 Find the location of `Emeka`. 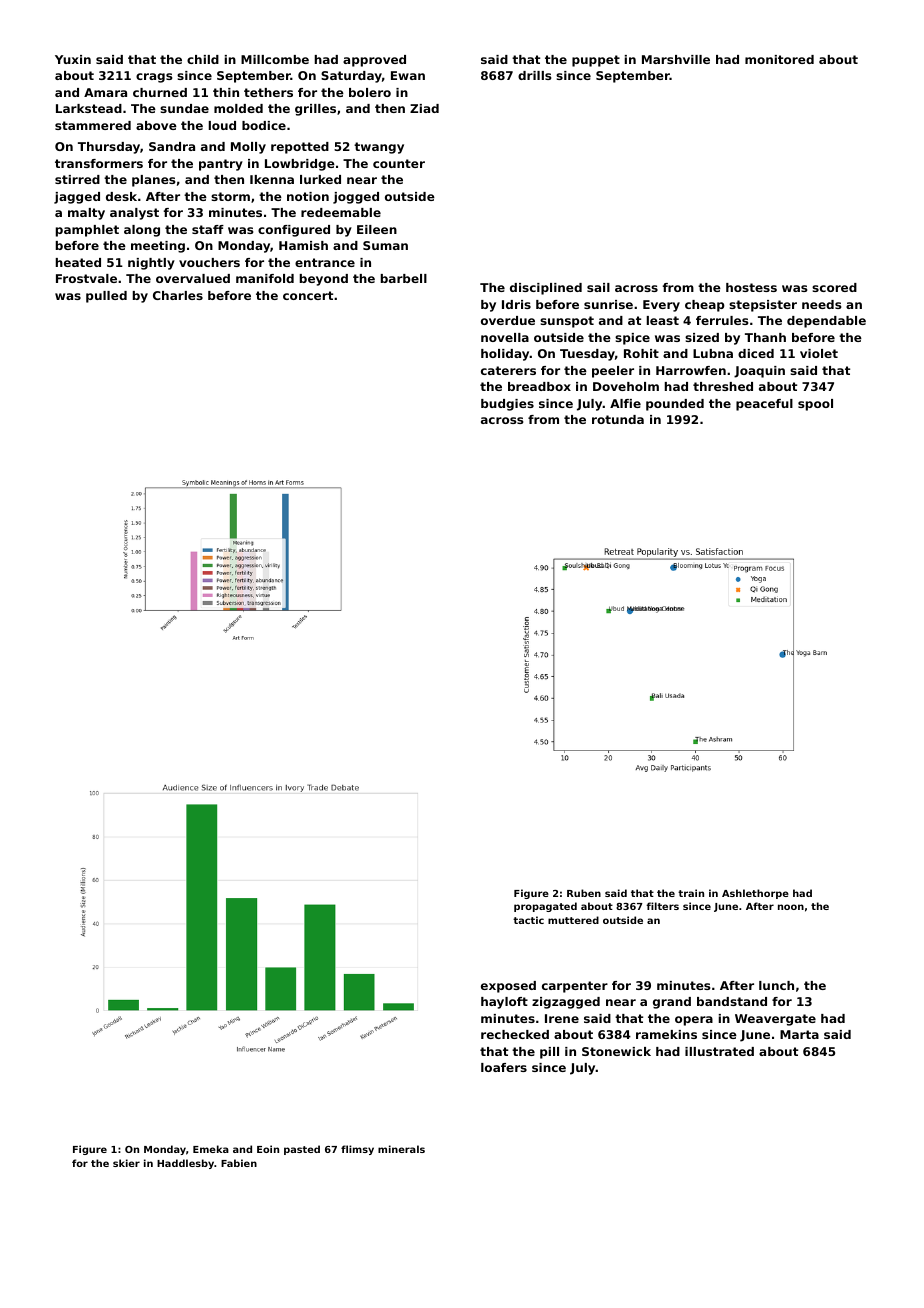

Emeka is located at coordinates (211, 1149).
